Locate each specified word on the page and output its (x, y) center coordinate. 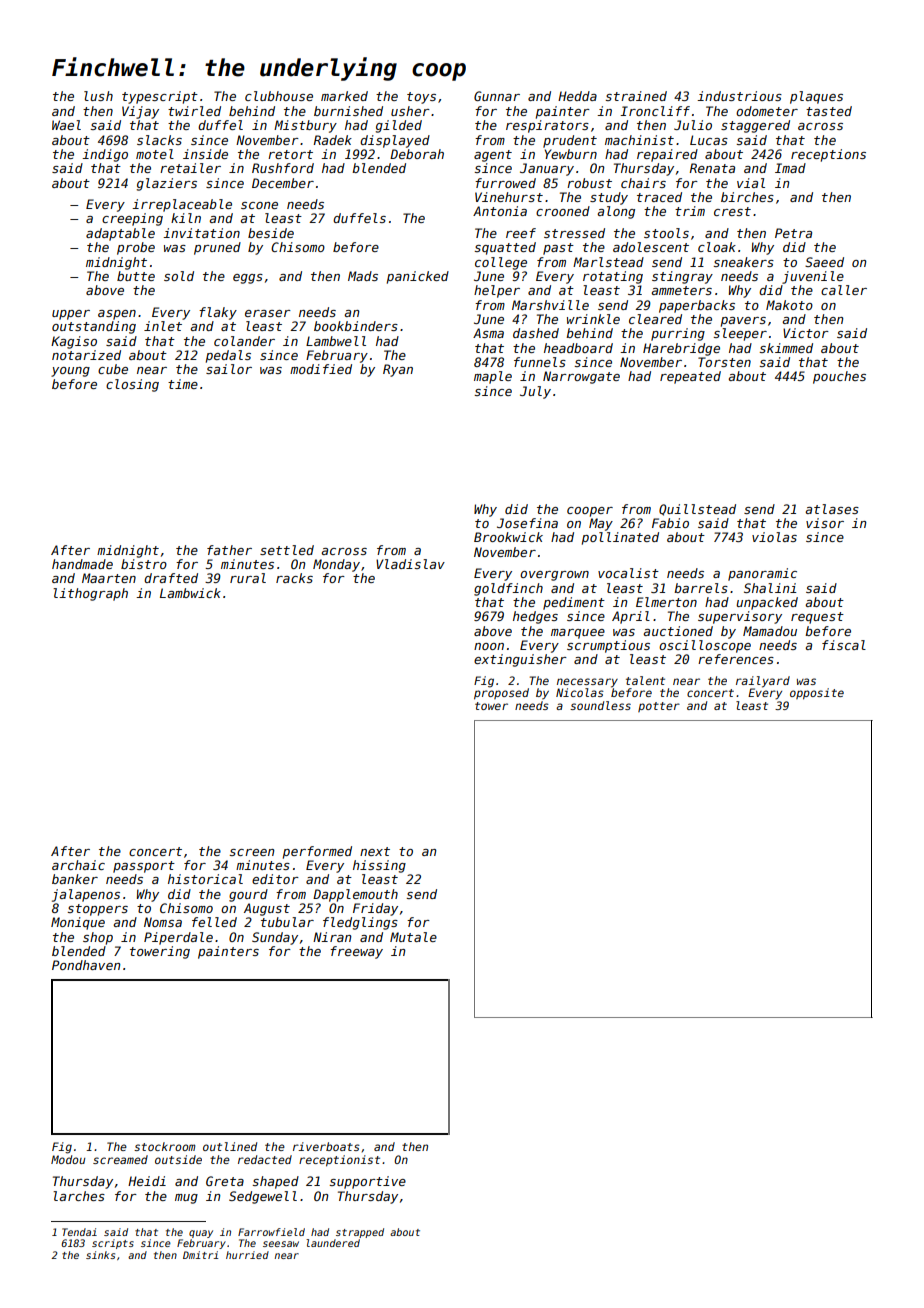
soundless (600, 705)
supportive (367, 1182)
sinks (100, 1255)
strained (636, 96)
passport (144, 867)
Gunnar (497, 96)
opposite (817, 694)
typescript (160, 97)
